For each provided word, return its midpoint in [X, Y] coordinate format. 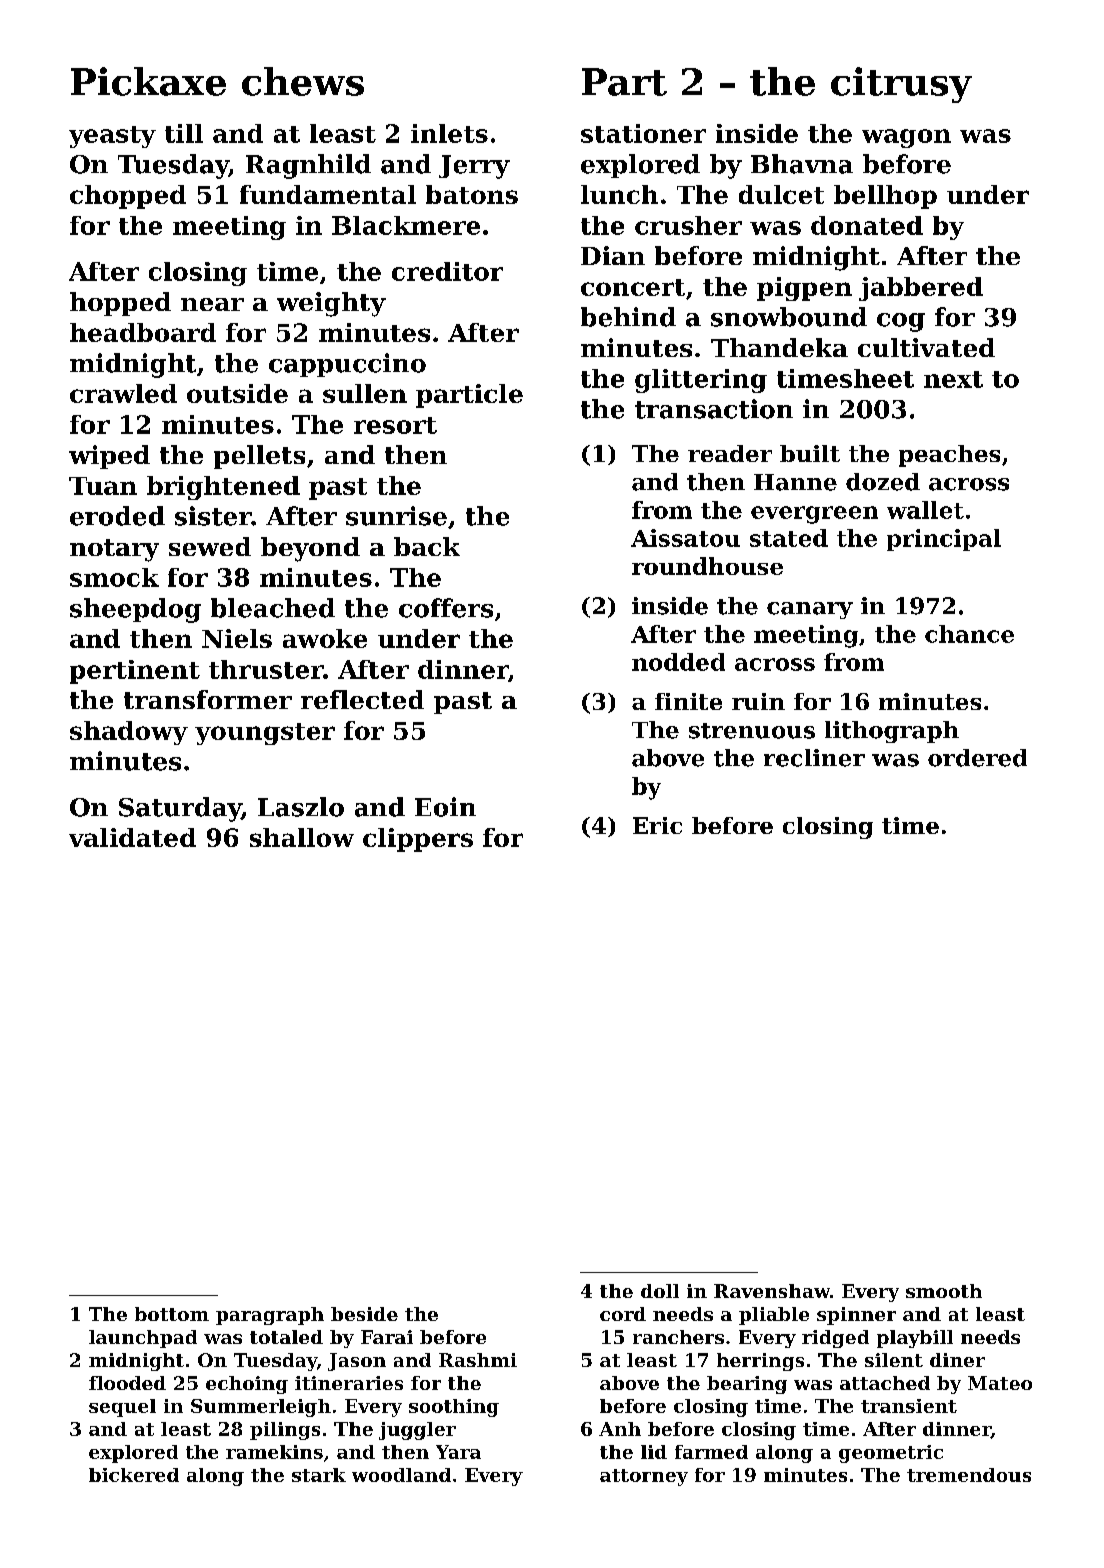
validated [132, 837]
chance [969, 634]
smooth [944, 1291]
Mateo [1000, 1383]
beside [364, 1314]
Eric [657, 825]
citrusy [901, 85]
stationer [643, 133]
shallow [302, 837]
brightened [223, 488]
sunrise [396, 516]
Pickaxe [148, 81]
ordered [977, 758]
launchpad [143, 1339]
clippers [418, 840]
